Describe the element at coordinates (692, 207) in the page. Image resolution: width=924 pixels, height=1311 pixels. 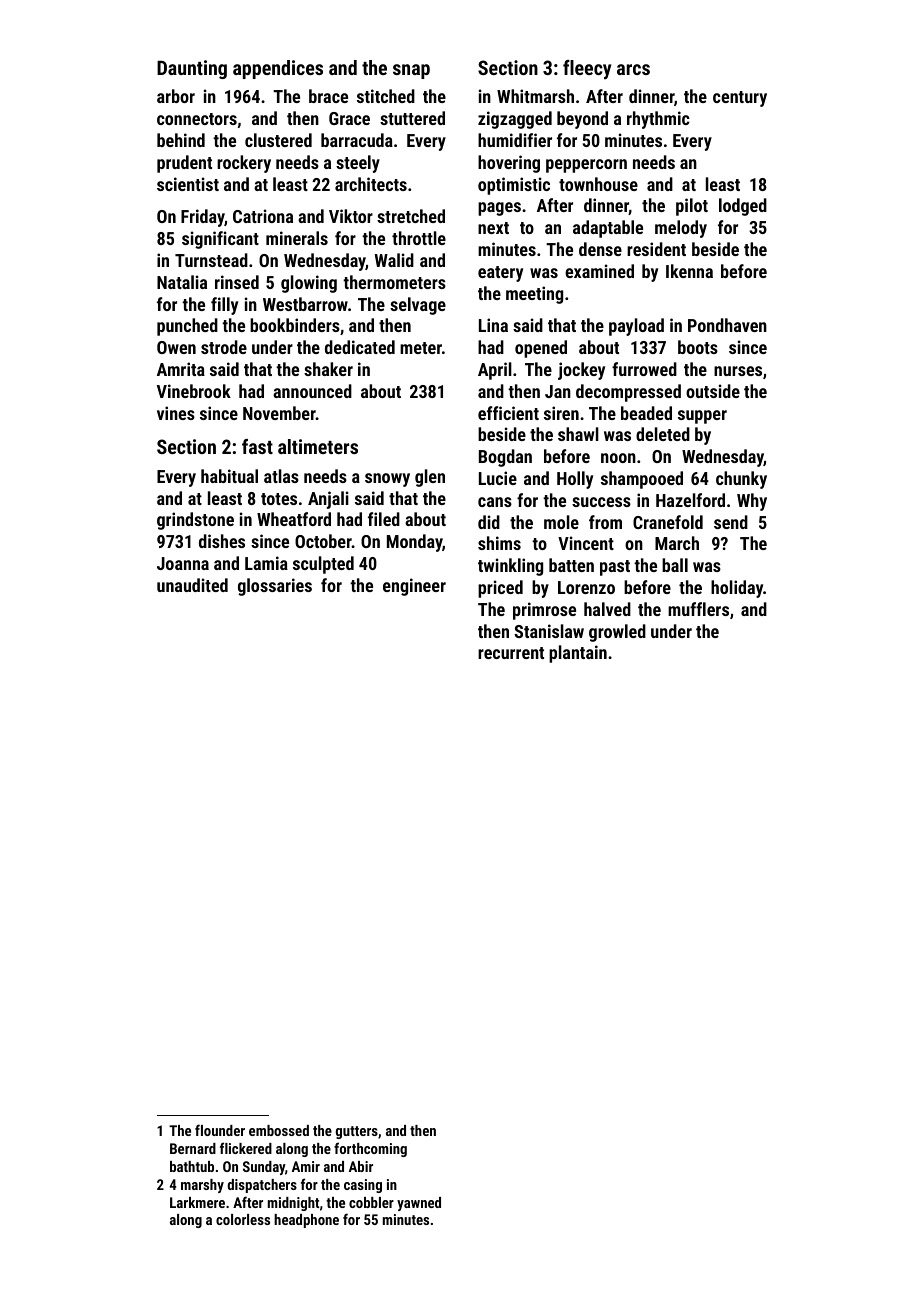
I see `pilot` at that location.
